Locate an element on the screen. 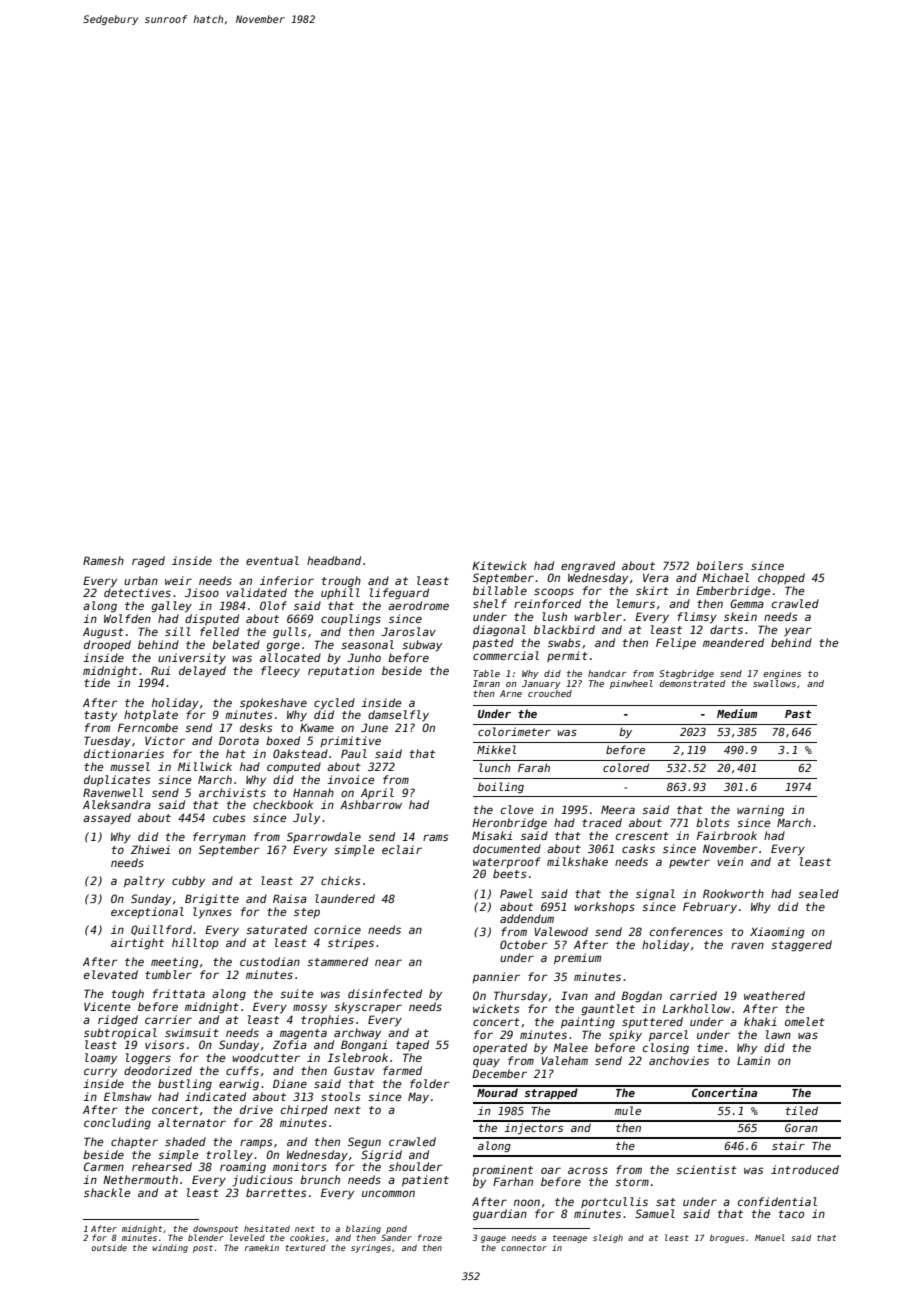 The width and height of the screenshot is (924, 1308). vein is located at coordinates (730, 861).
